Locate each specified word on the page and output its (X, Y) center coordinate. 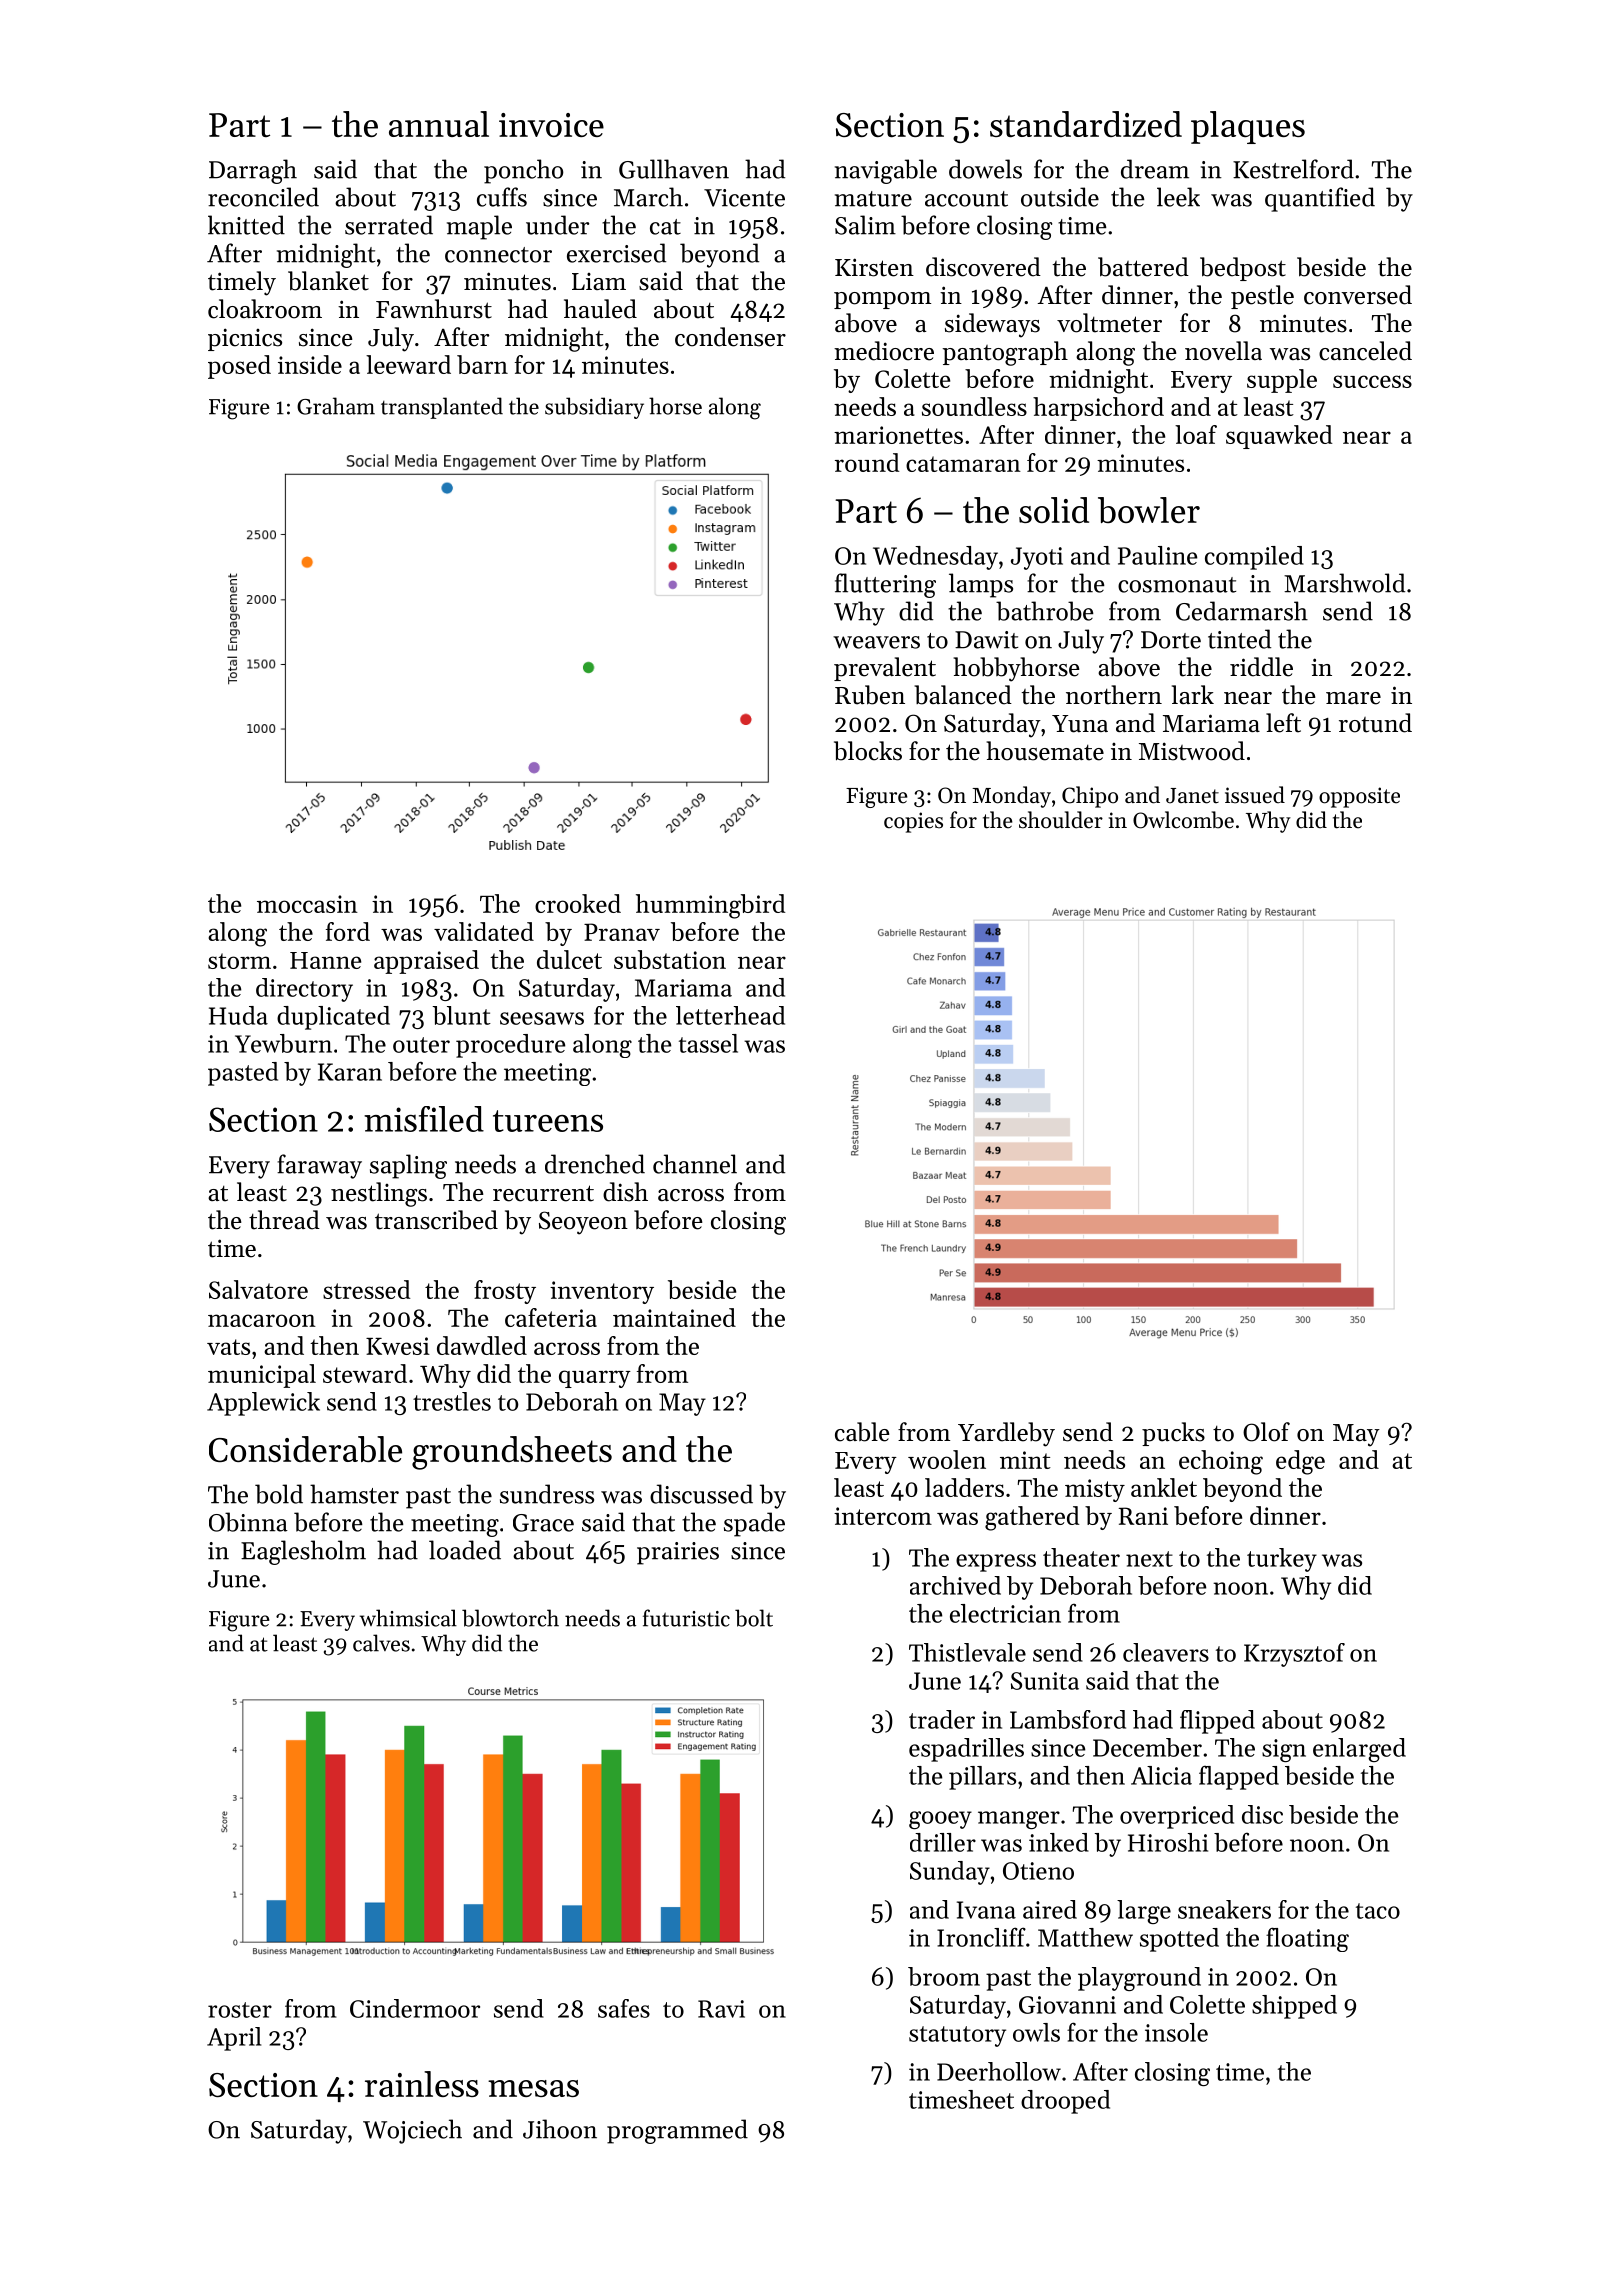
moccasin (307, 904)
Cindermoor (415, 2008)
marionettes (898, 435)
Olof (1266, 1432)
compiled (1254, 558)
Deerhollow (999, 2071)
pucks (1173, 1434)
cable (862, 1432)
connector (498, 255)
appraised (426, 962)
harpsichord (1098, 409)
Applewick (263, 1404)
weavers (876, 642)
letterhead (730, 1015)
